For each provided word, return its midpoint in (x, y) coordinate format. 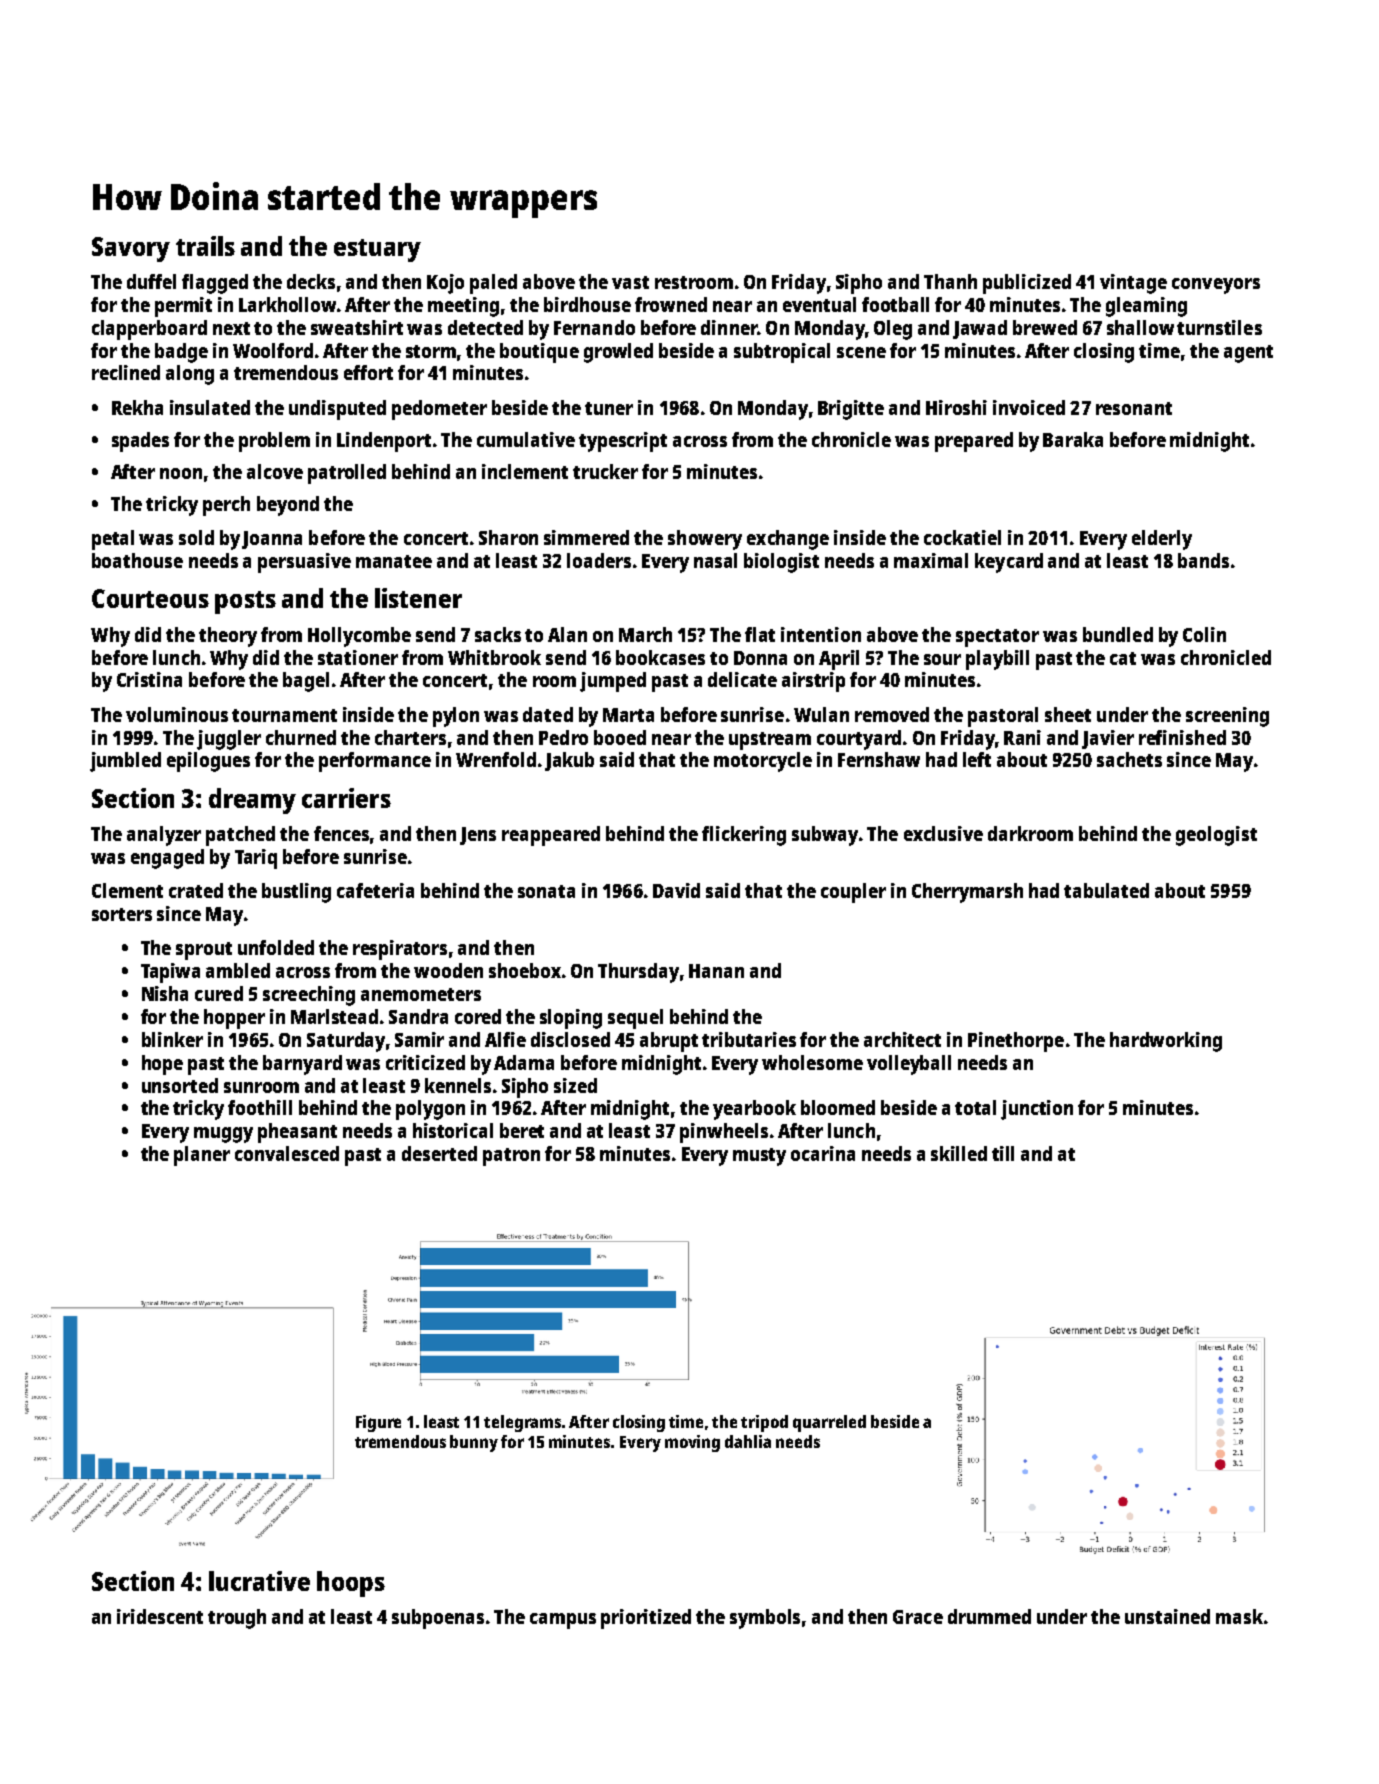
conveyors (1216, 286)
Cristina (149, 679)
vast (630, 282)
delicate (742, 679)
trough (237, 1619)
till (1003, 1153)
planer (202, 1156)
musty (759, 1157)
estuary (377, 250)
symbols (765, 1619)
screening (1227, 717)
